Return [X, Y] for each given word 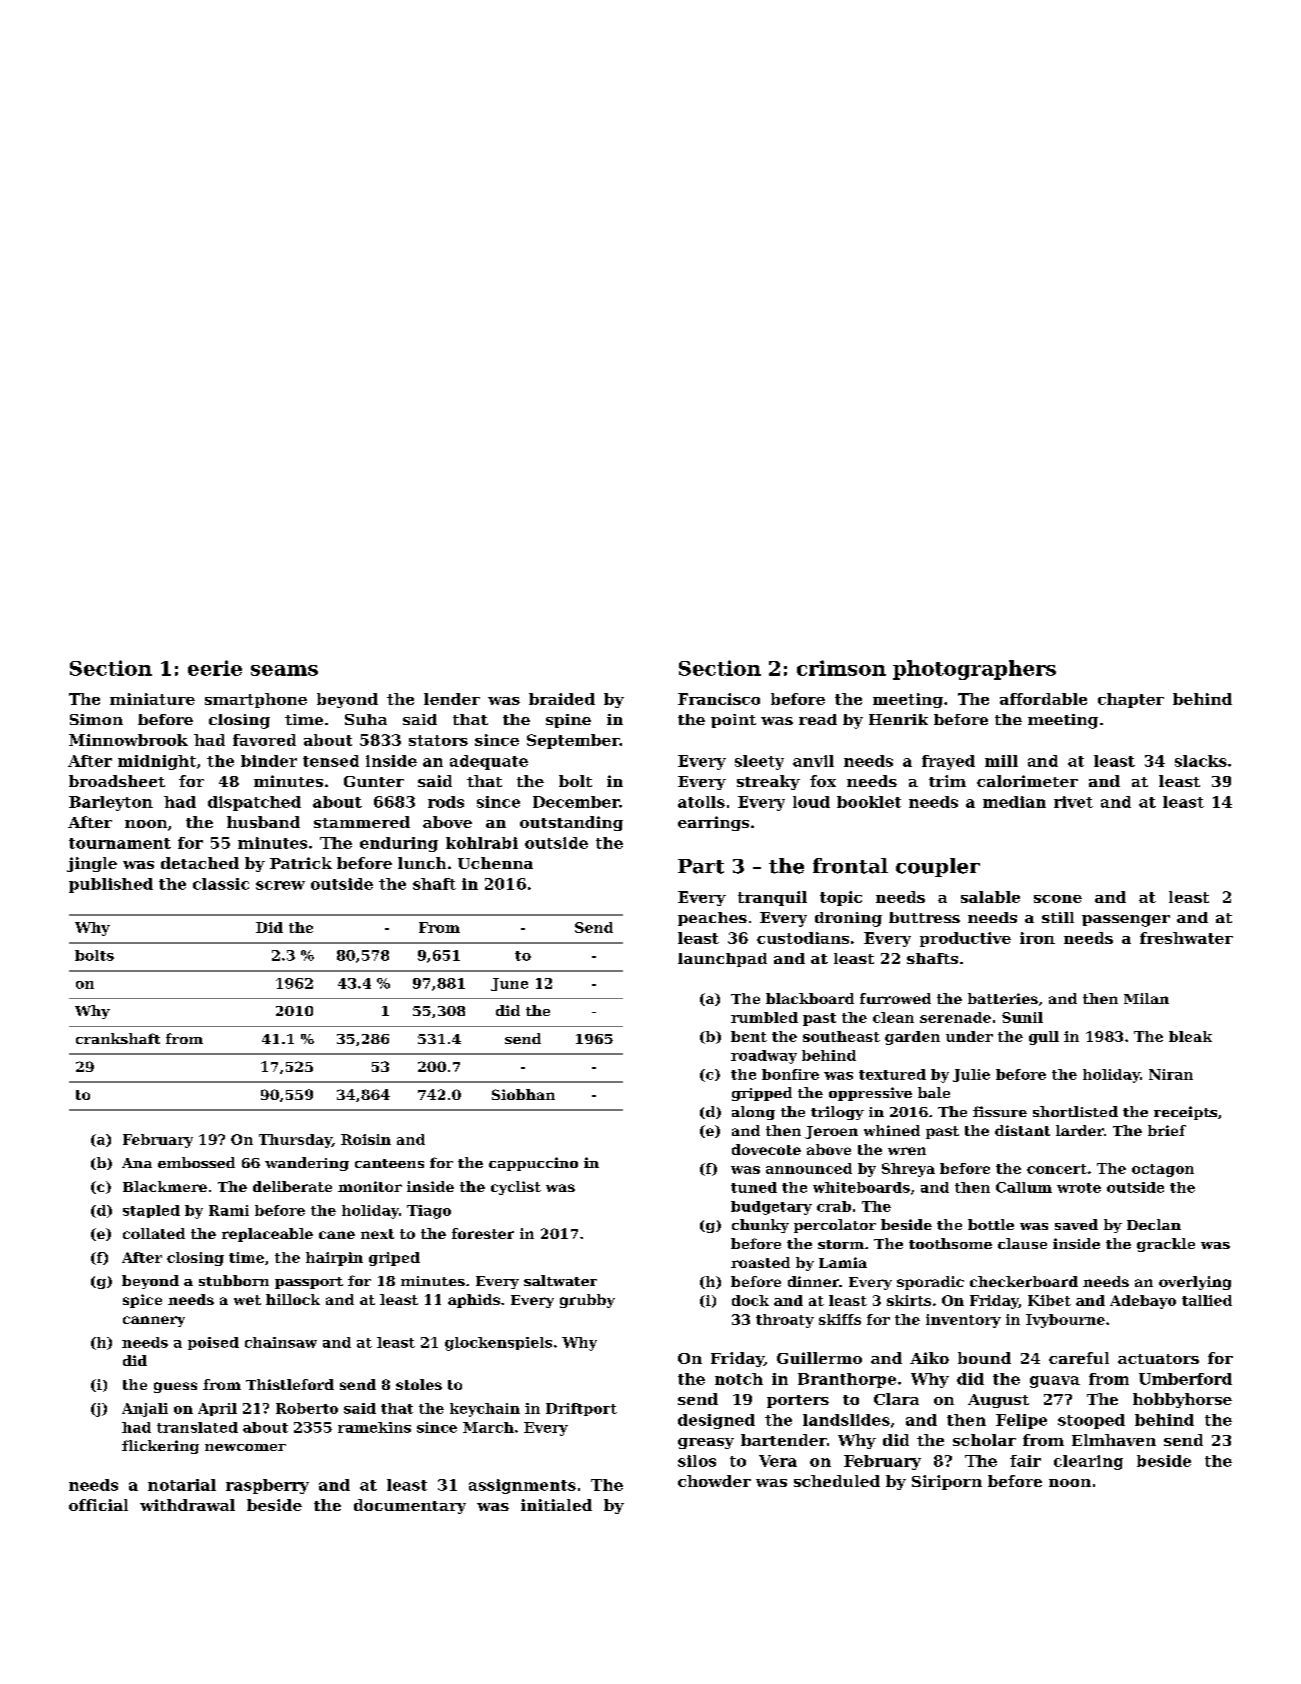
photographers [974, 670]
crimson [841, 668]
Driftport [581, 1409]
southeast [841, 1036]
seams [284, 670]
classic [221, 884]
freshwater [1186, 938]
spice [142, 1301]
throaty [785, 1321]
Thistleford [290, 1384]
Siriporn [947, 1482]
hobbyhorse [1182, 1400]
